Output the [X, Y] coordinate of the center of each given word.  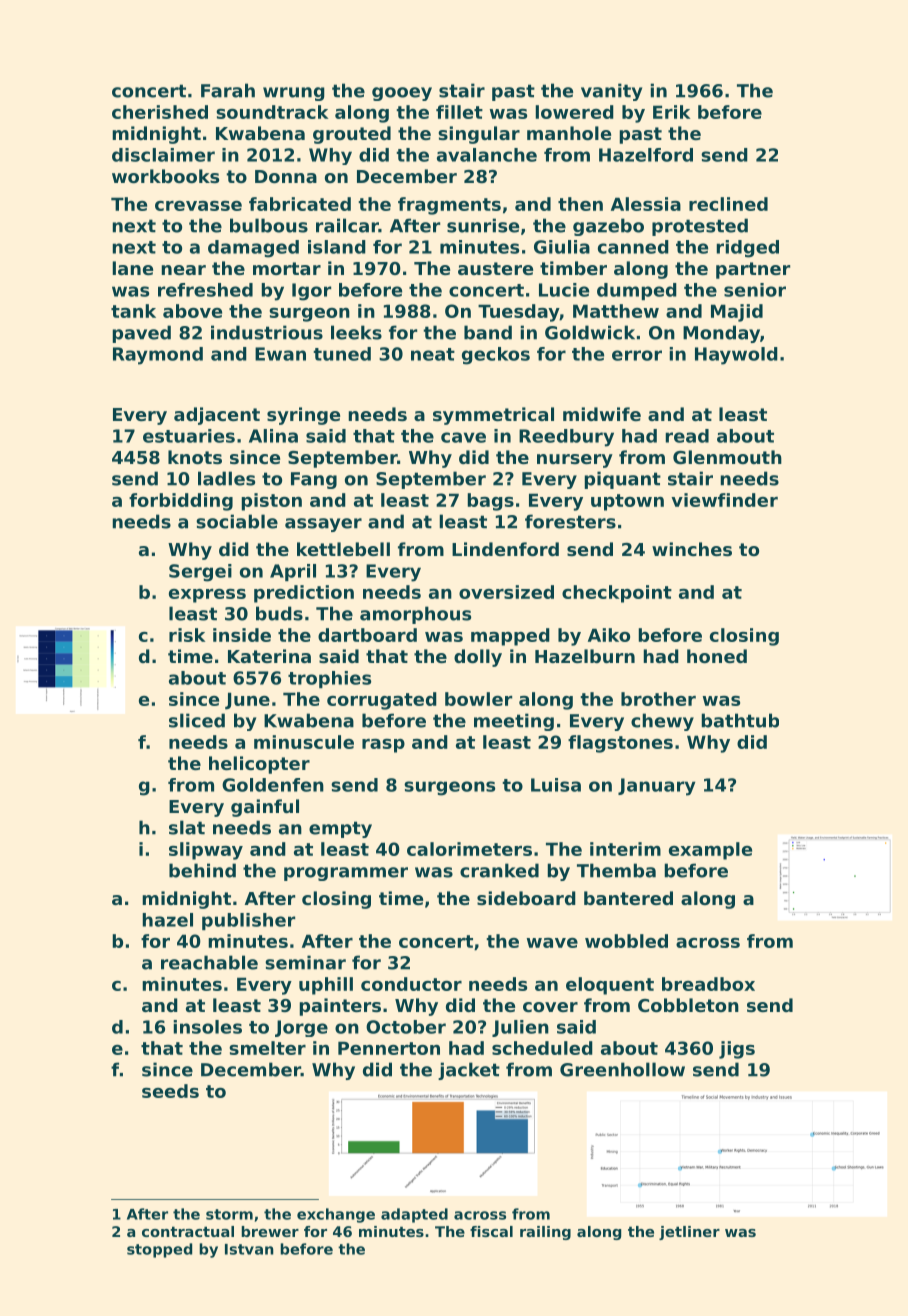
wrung [294, 94]
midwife [602, 414]
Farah [228, 90]
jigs [737, 1050]
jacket [469, 1071]
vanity [611, 92]
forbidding [181, 502]
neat [433, 354]
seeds [170, 1091]
